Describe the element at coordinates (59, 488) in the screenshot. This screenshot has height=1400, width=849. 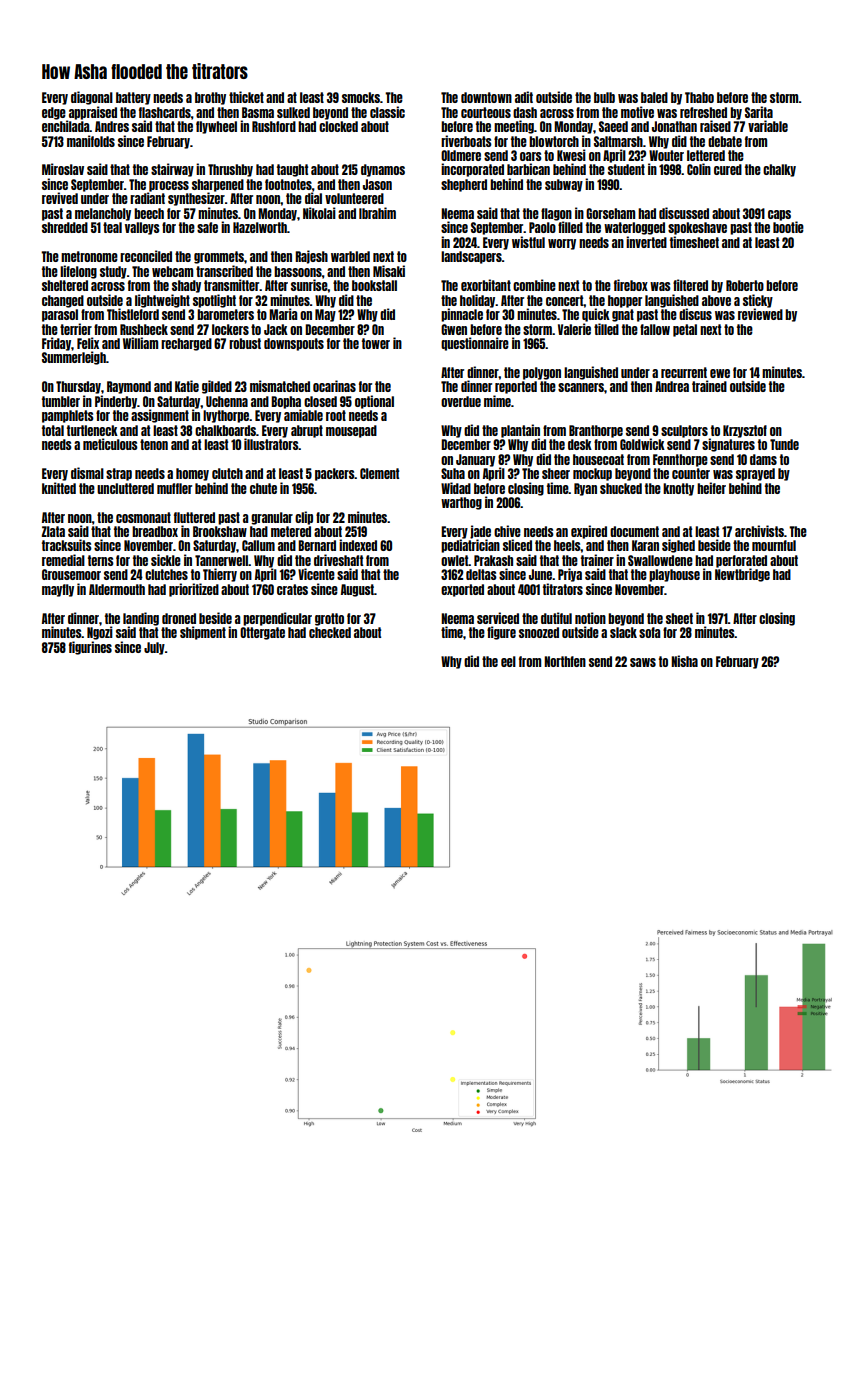
I see `knitted` at that location.
